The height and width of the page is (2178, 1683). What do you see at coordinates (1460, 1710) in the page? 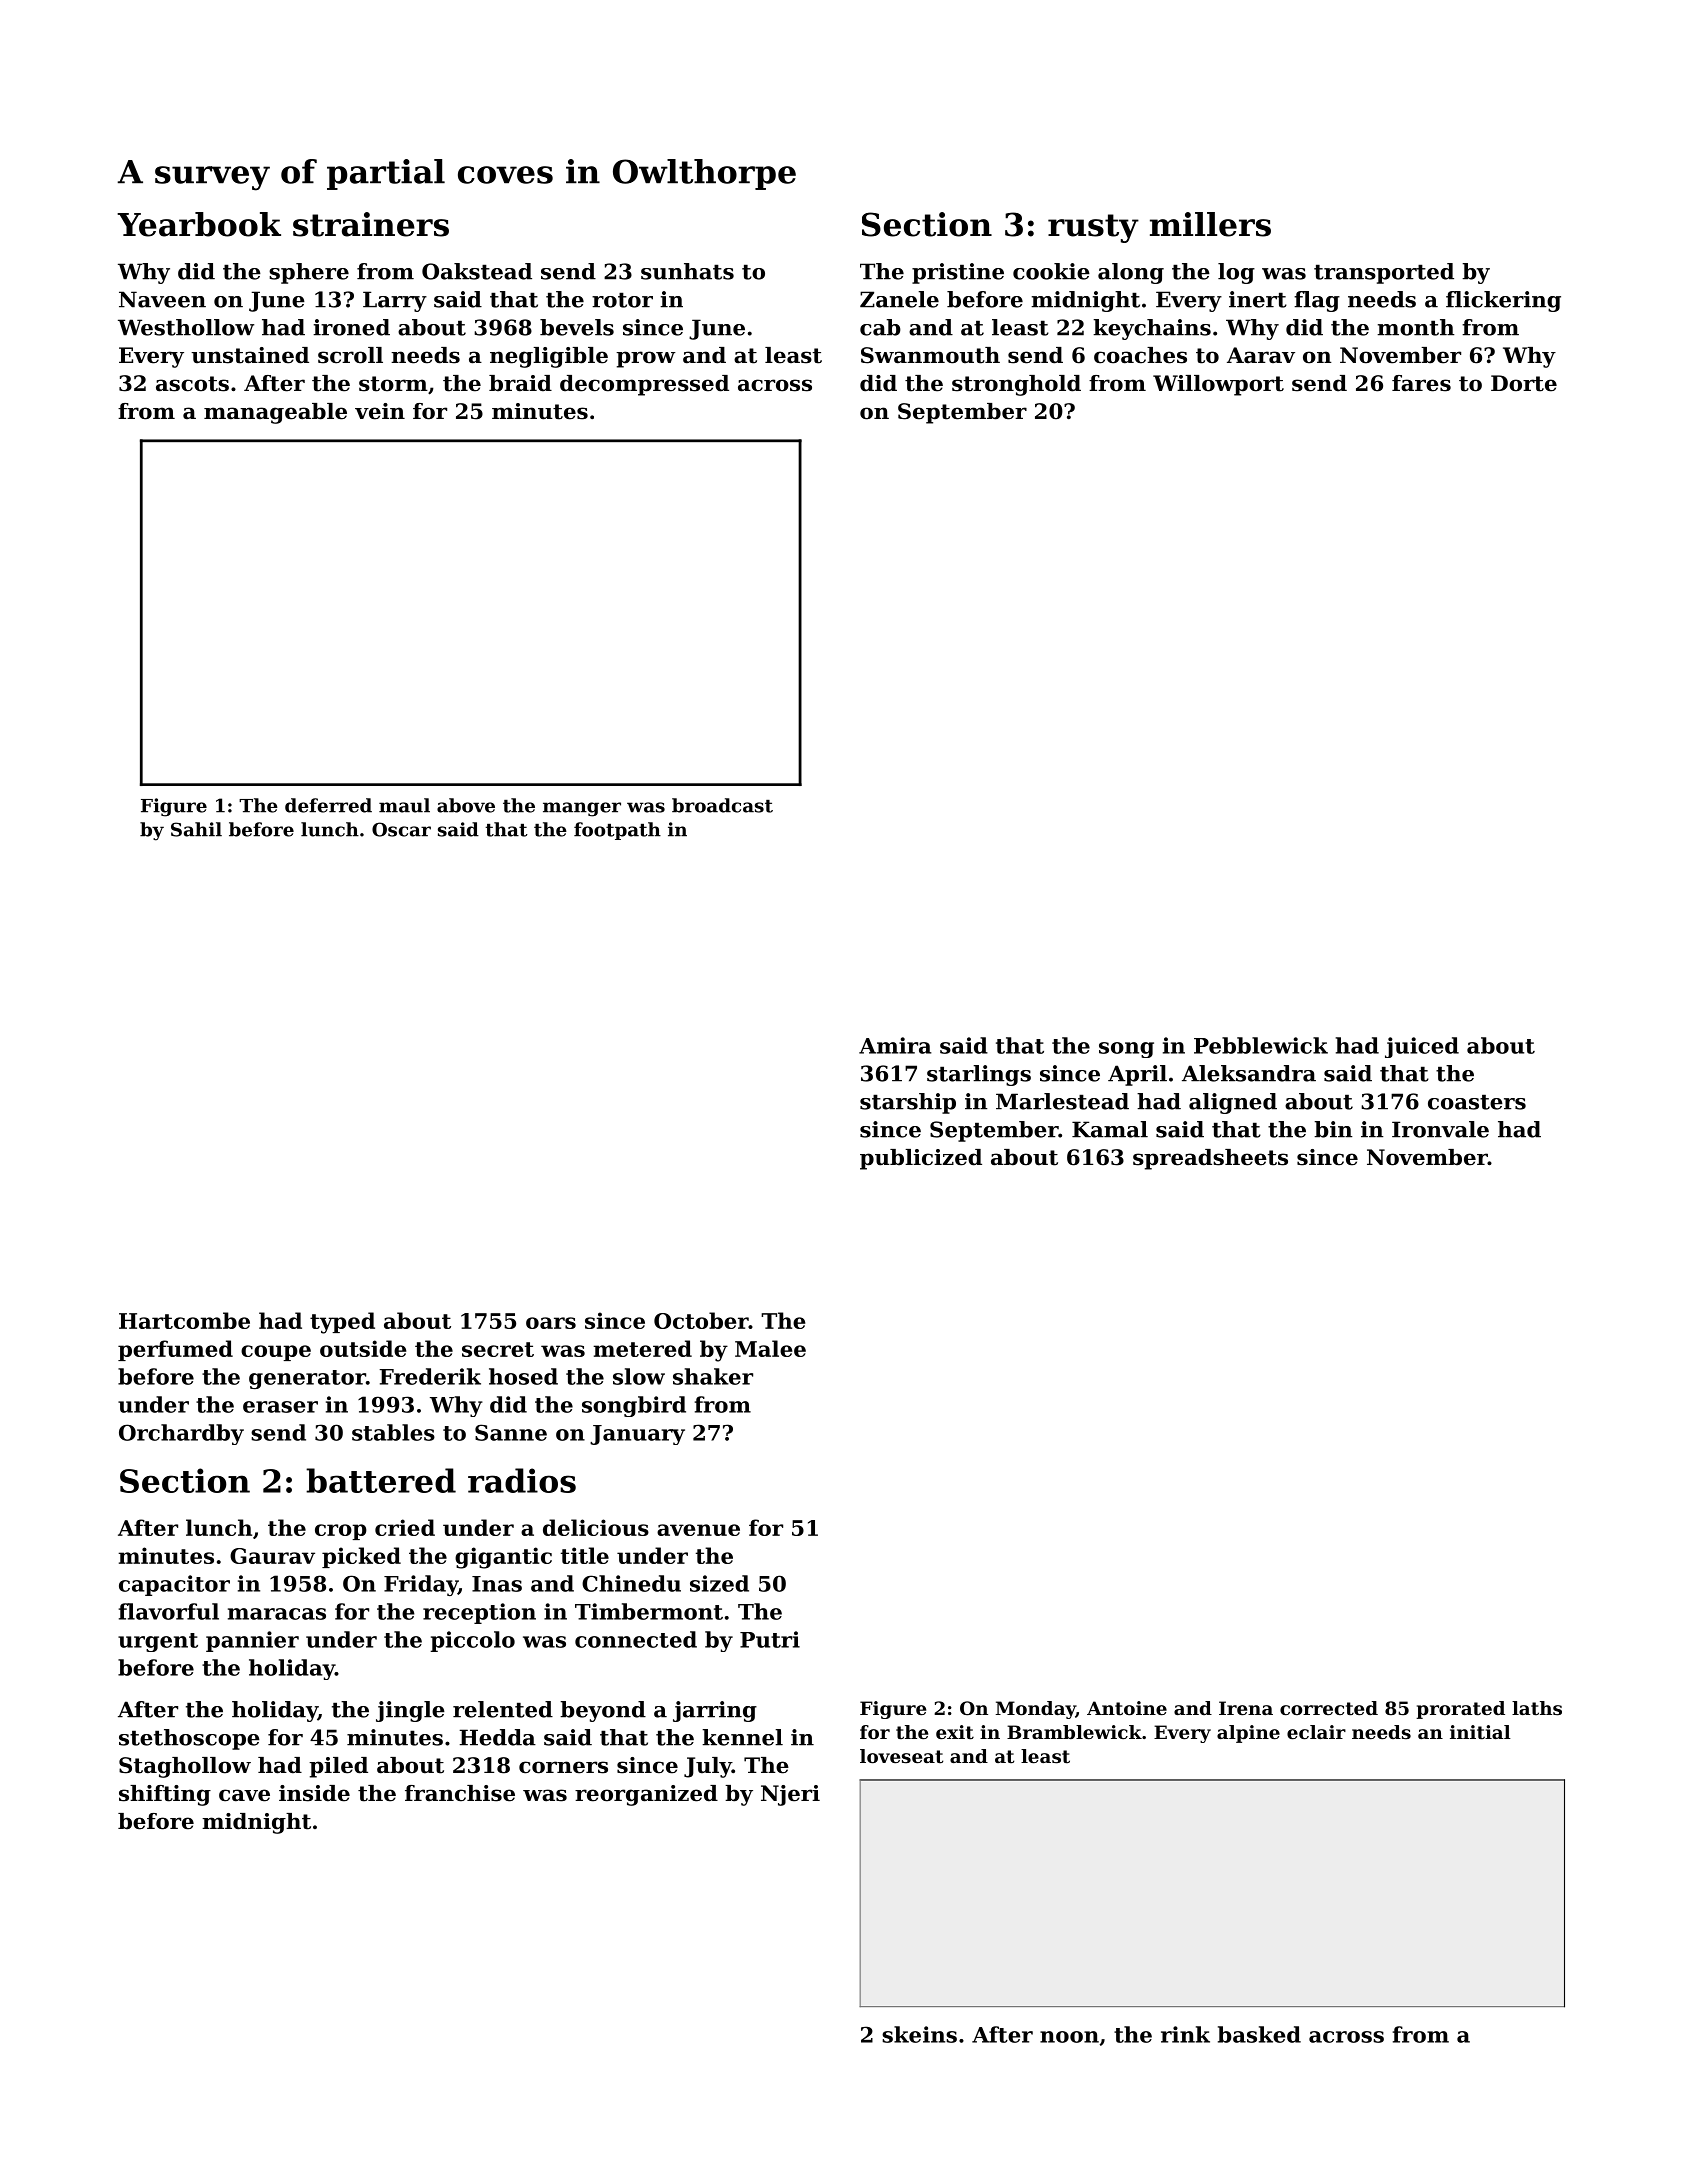
I see `prorated` at bounding box center [1460, 1710].
